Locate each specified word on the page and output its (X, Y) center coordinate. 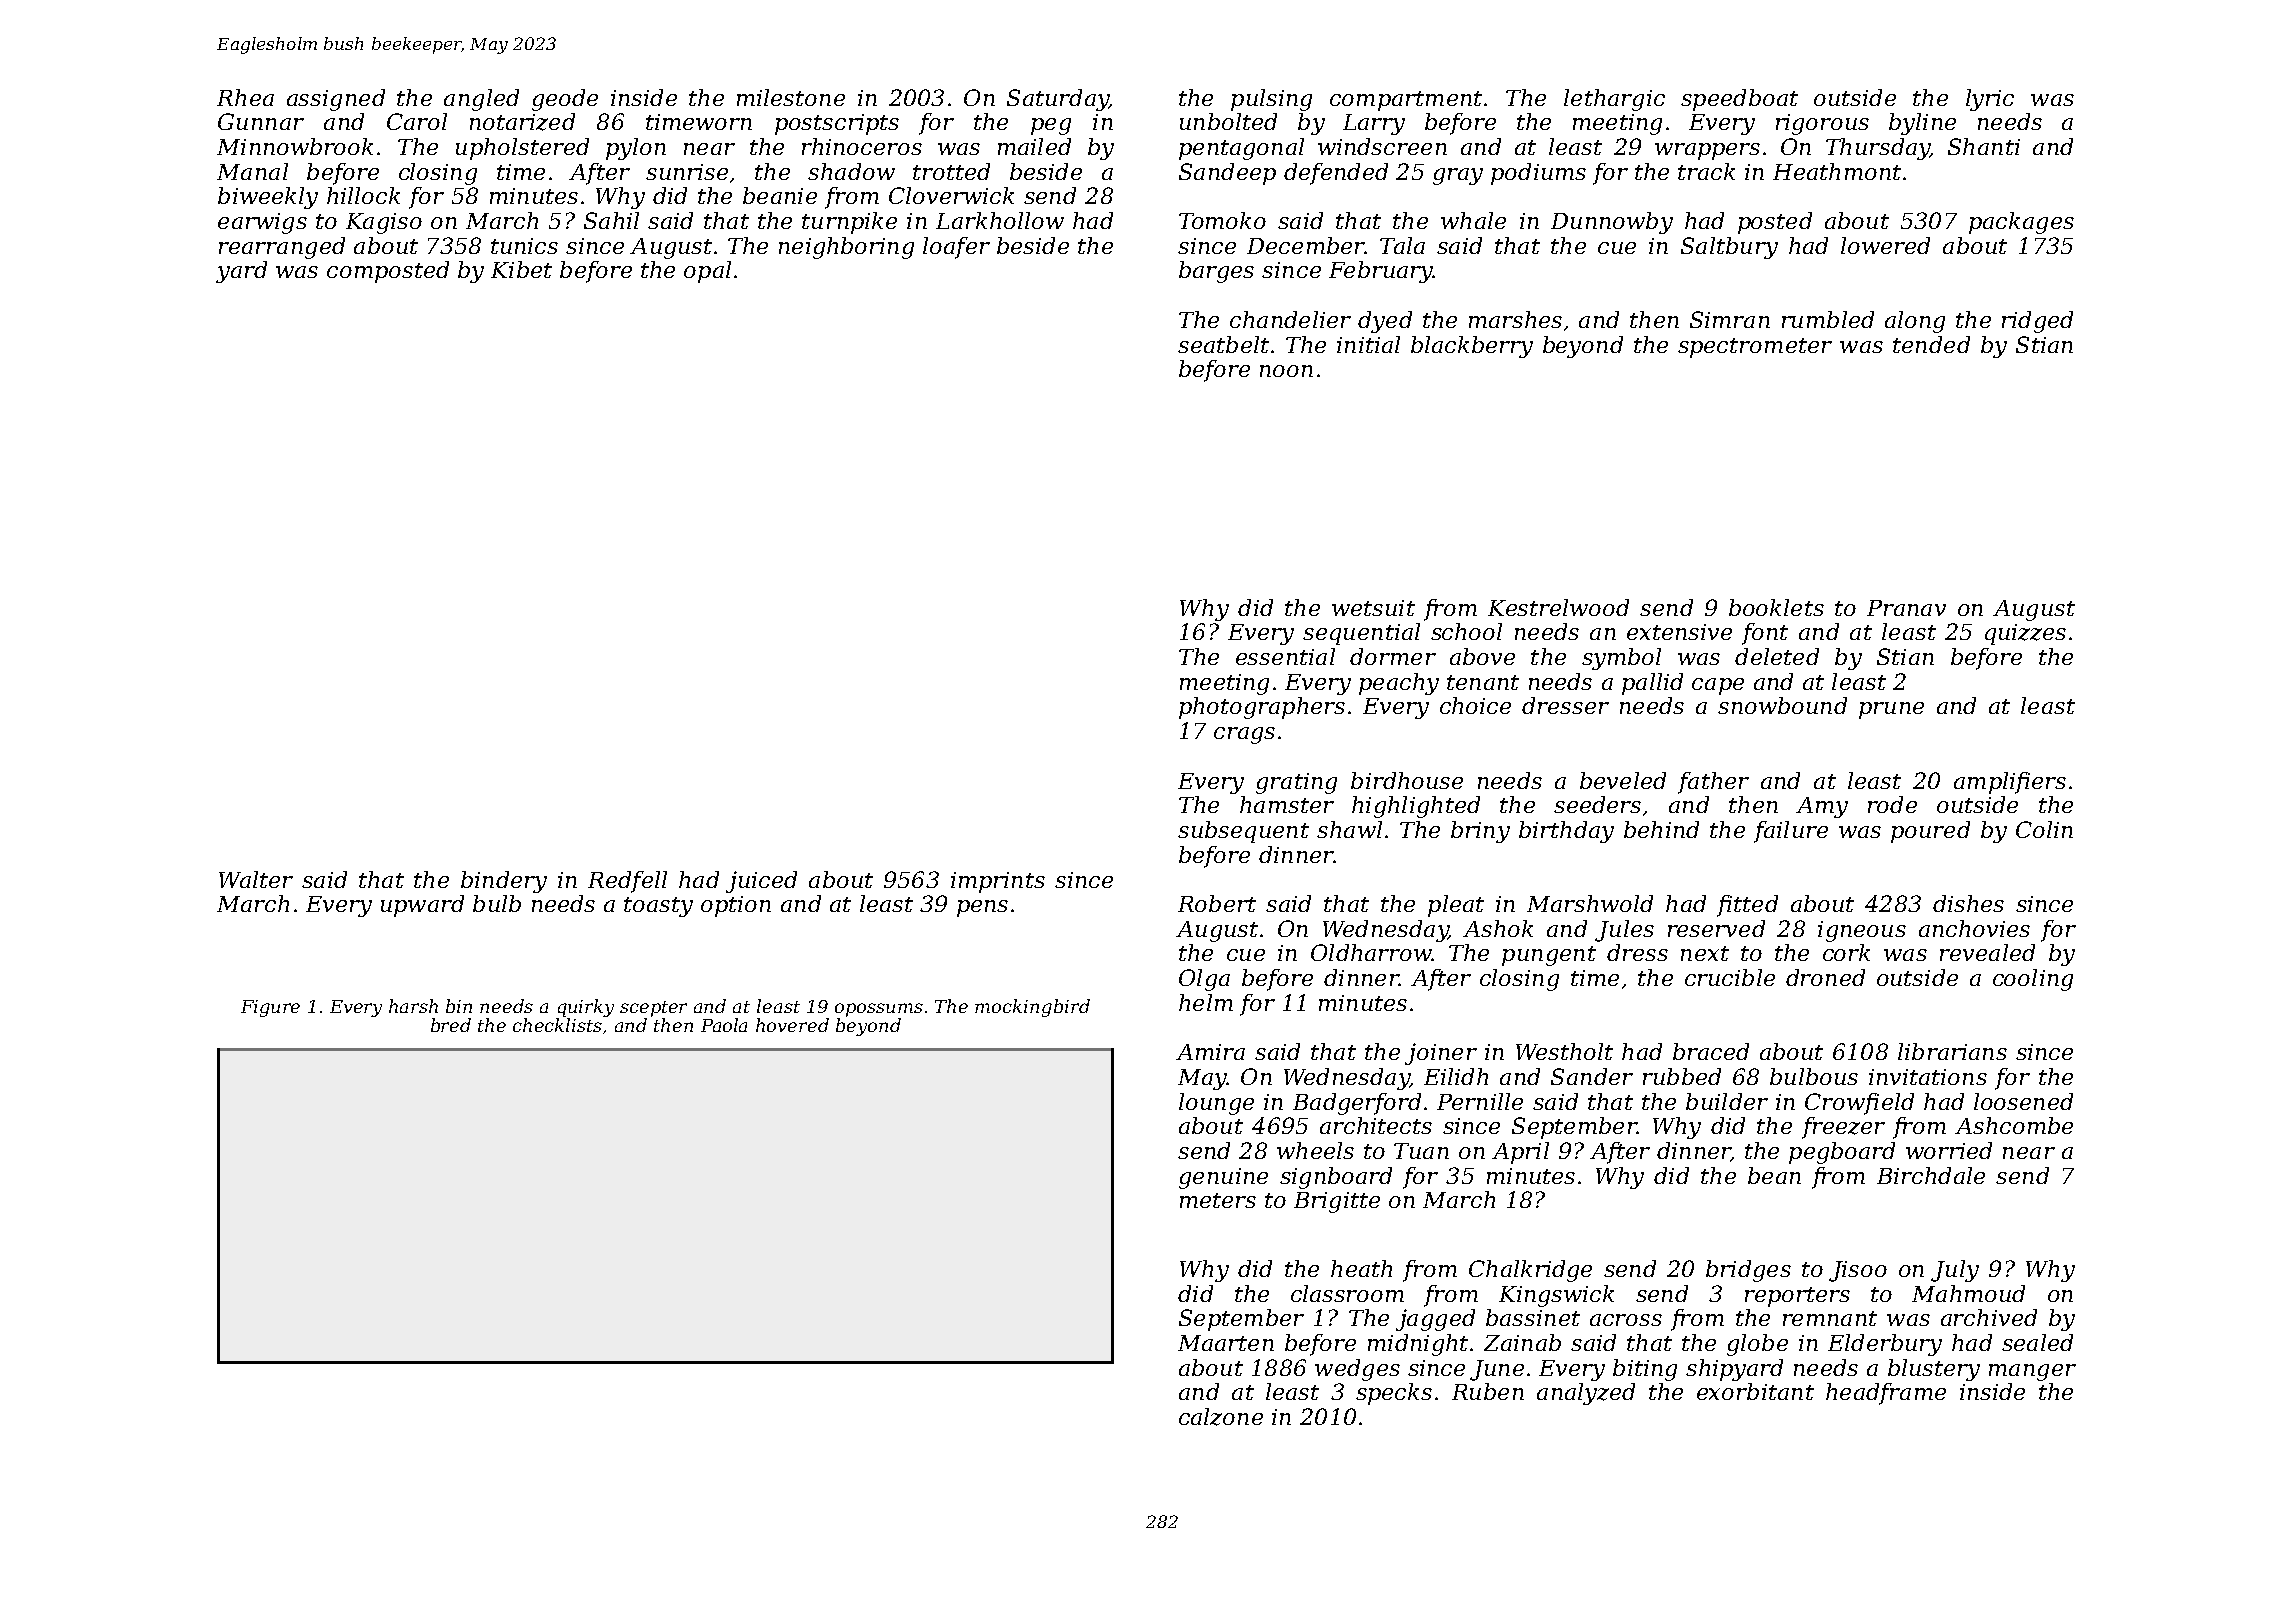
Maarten (1226, 1343)
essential (1285, 656)
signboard (1336, 1178)
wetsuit (1373, 608)
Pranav (1906, 608)
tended (1931, 344)
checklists (557, 1025)
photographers (1262, 708)
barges (1216, 272)
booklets (1776, 607)
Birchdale (1931, 1175)
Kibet (521, 269)
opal (707, 272)
